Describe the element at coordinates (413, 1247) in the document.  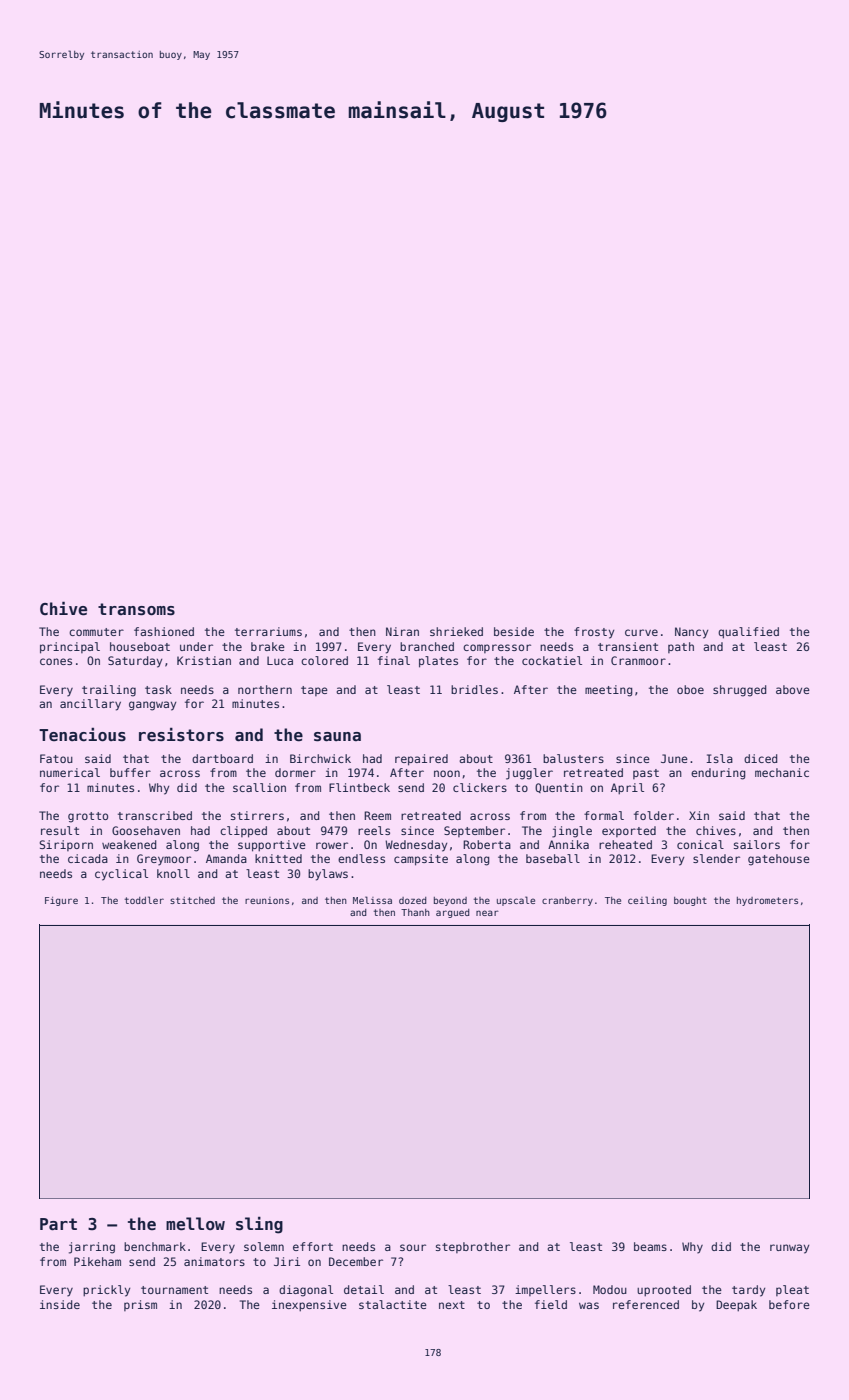
I see `sour` at that location.
